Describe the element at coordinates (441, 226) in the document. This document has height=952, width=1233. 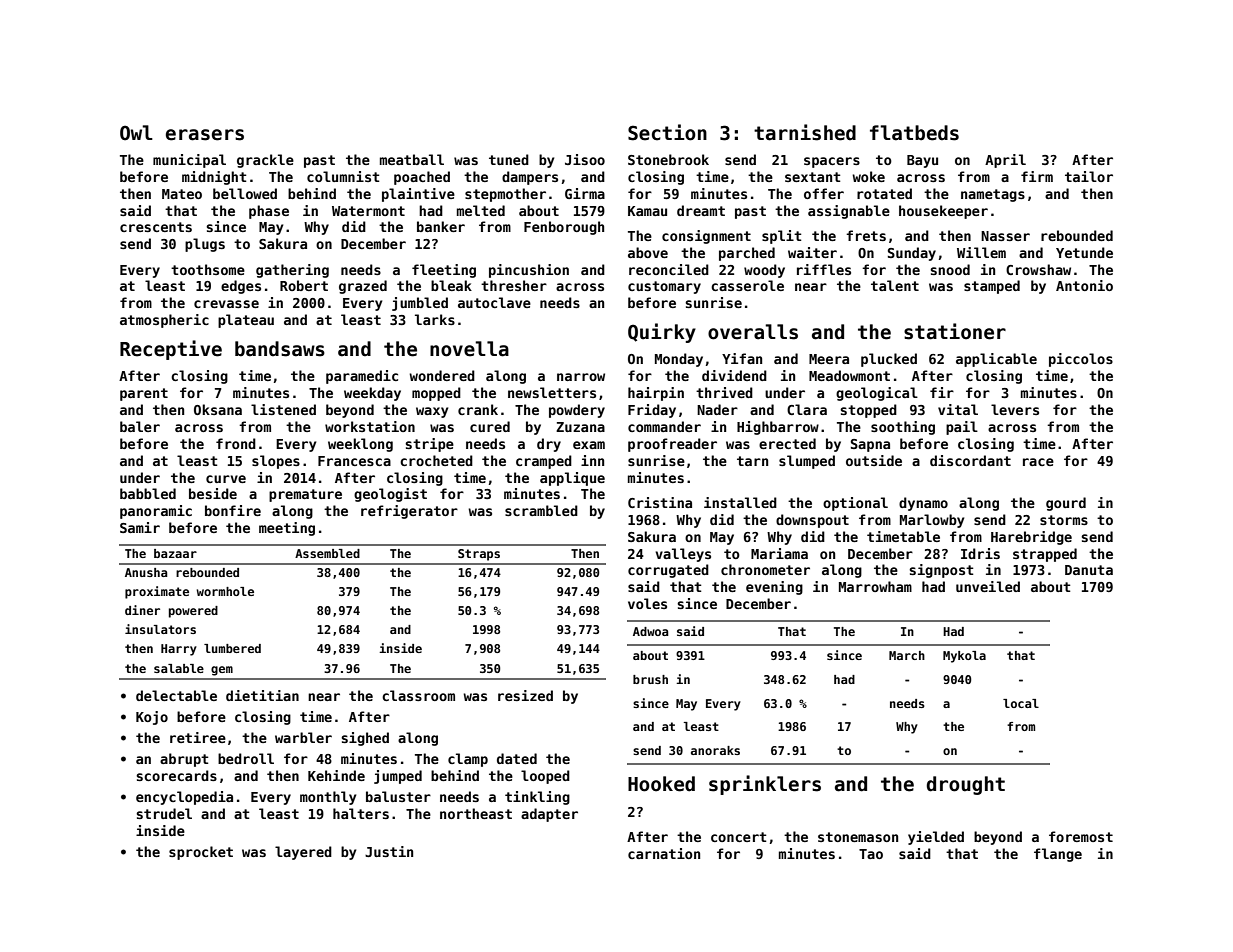
I see `banker` at that location.
